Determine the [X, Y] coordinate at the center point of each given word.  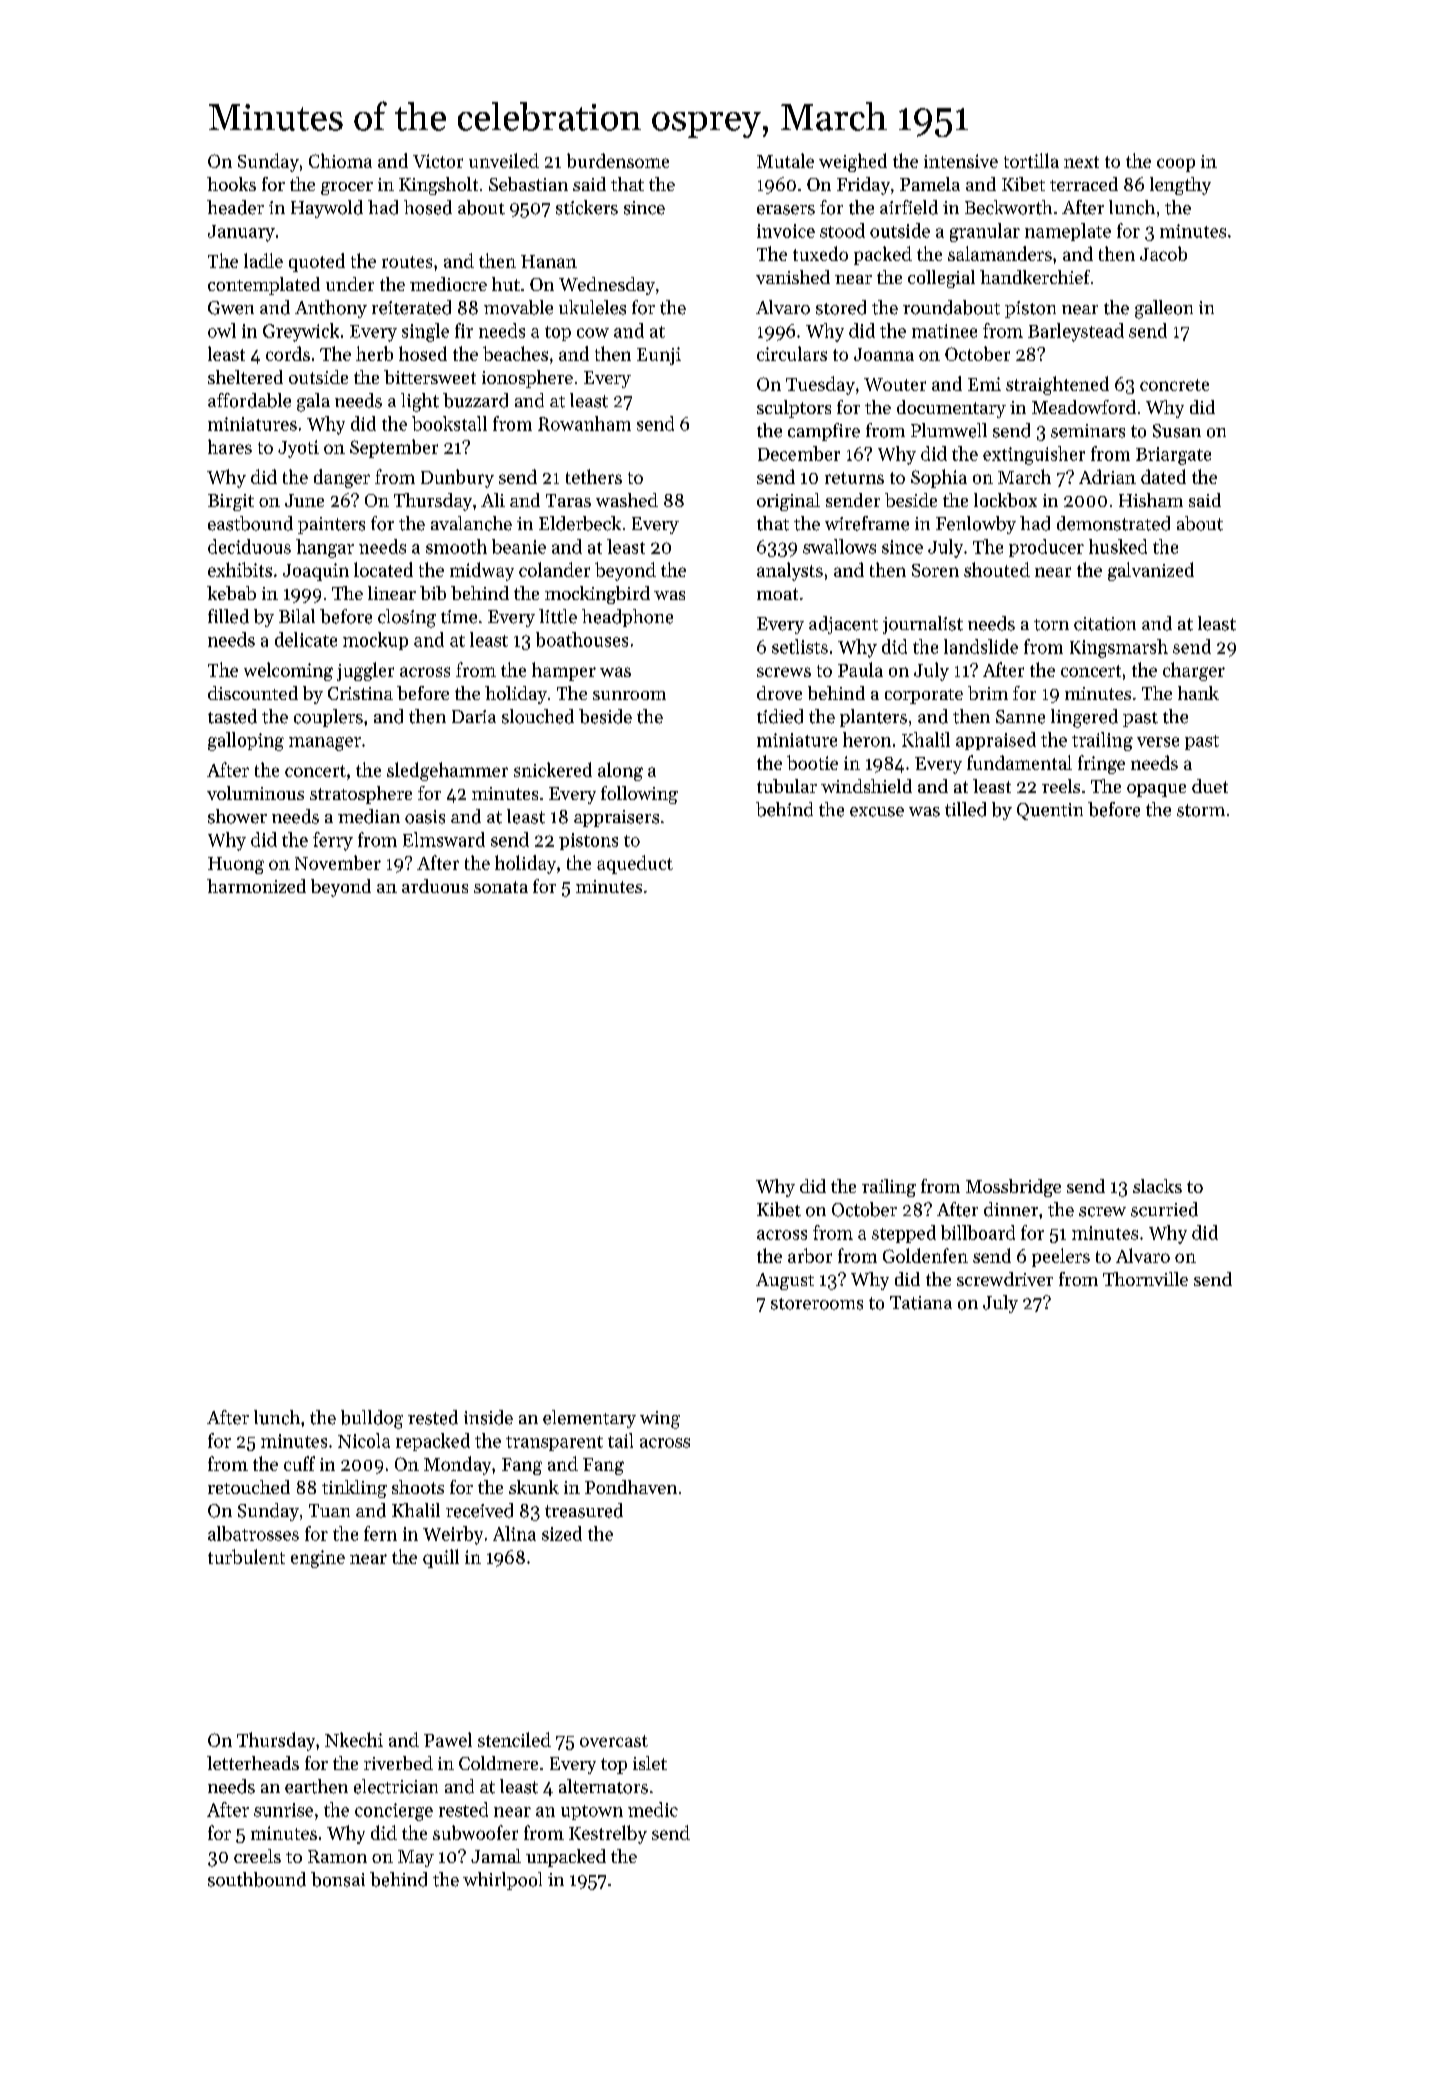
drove [779, 693]
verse [1158, 742]
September [394, 448]
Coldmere [498, 1763]
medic [653, 1809]
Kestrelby [608, 1834]
